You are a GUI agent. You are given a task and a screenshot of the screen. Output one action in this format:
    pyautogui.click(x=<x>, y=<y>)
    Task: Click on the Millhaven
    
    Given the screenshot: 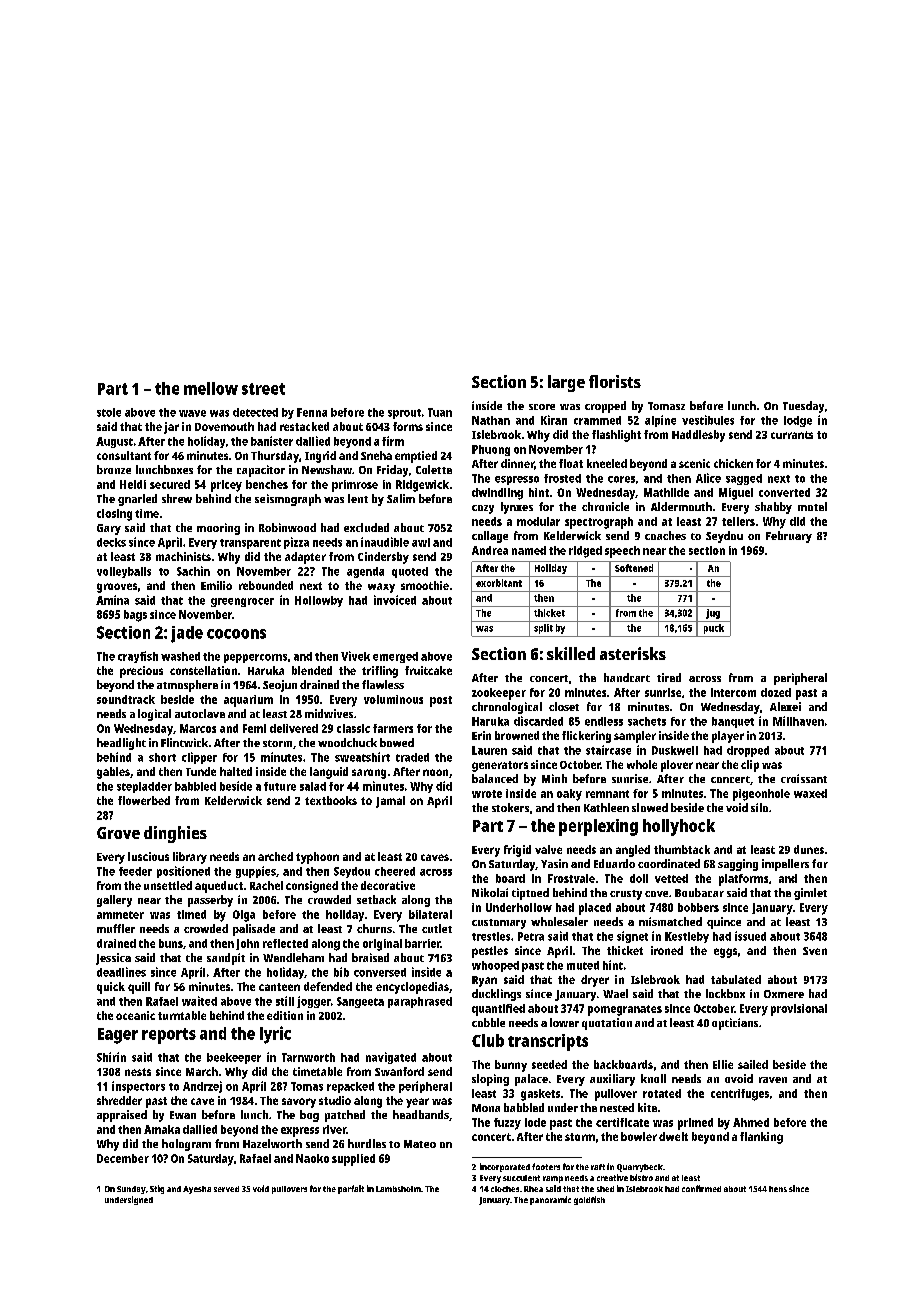 What is the action you would take?
    pyautogui.click(x=798, y=721)
